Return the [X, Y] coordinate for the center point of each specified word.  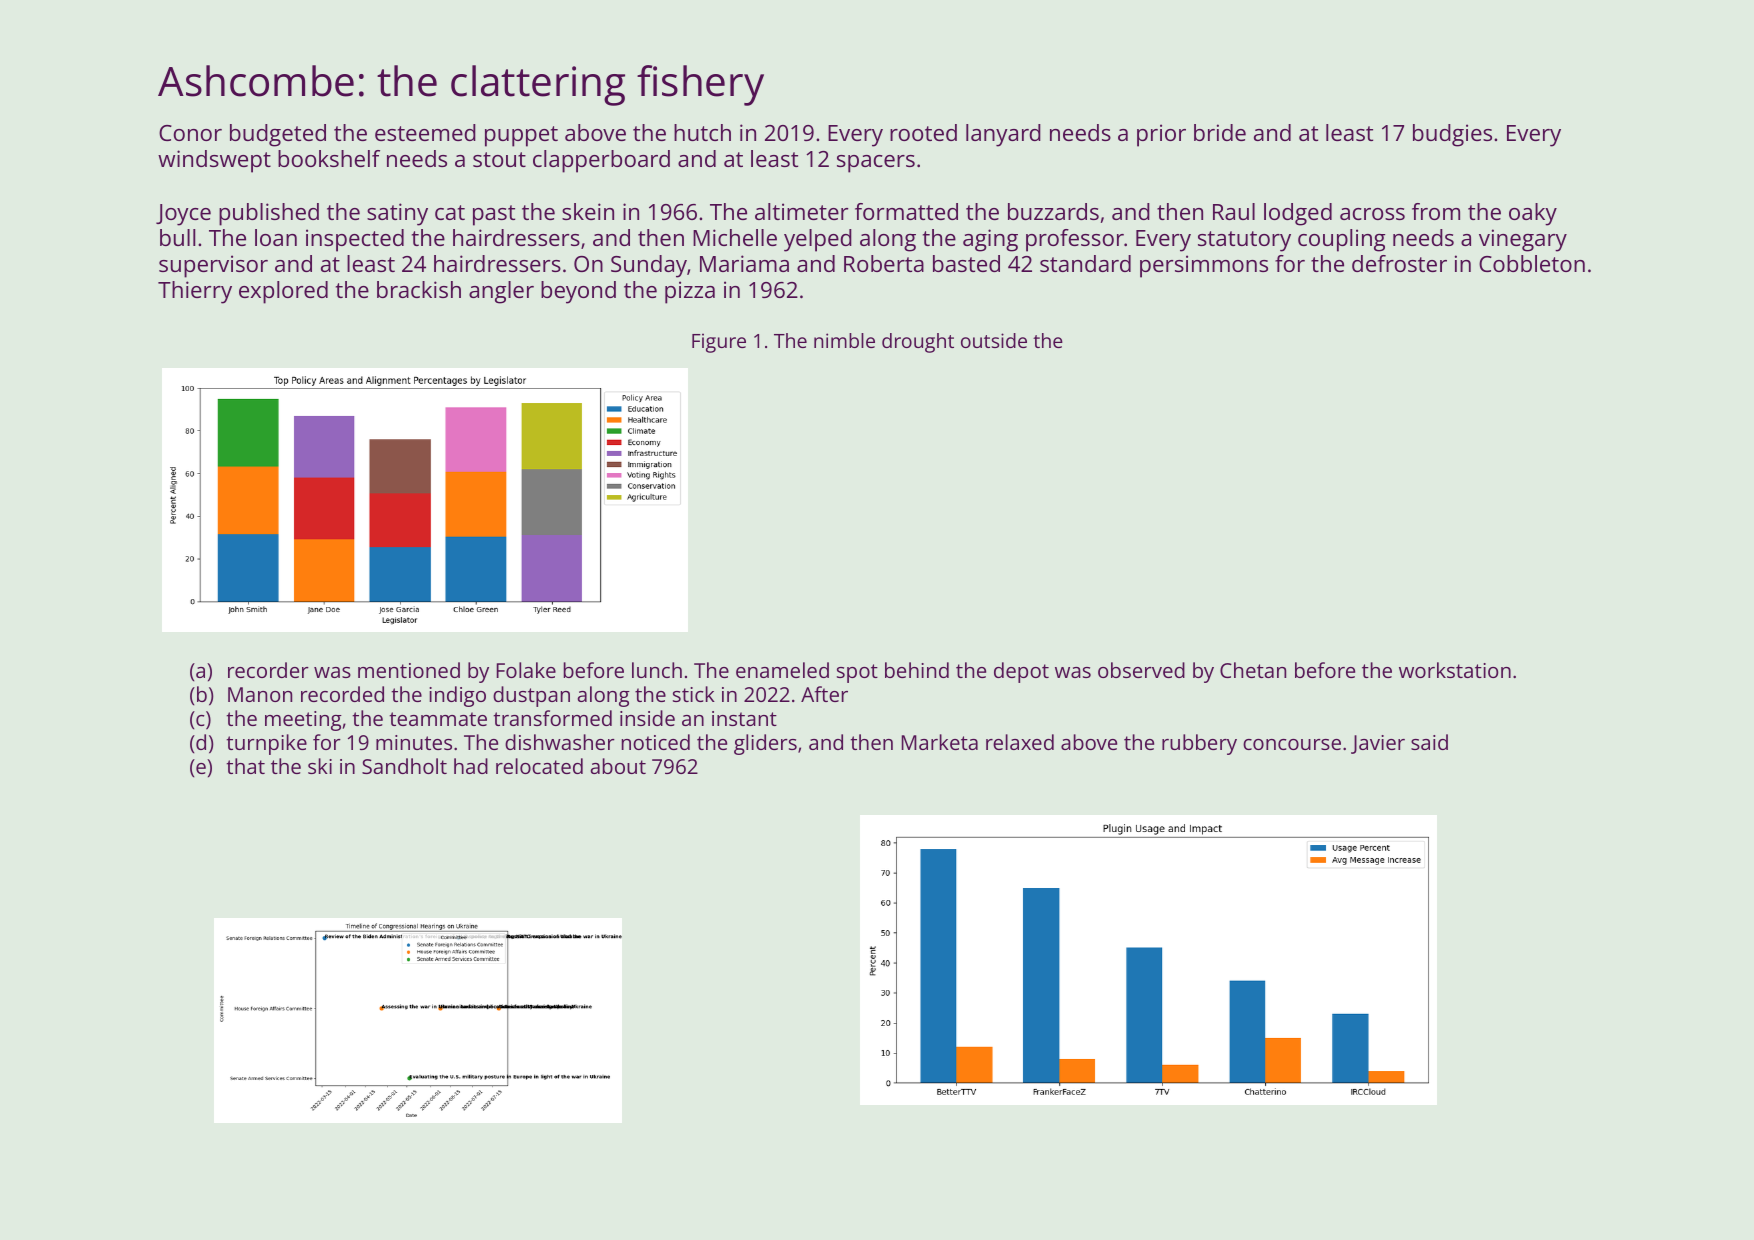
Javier [1378, 744]
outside [994, 340]
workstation [1455, 670]
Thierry [195, 292]
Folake [526, 670]
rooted [923, 132]
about [618, 766]
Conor [190, 133]
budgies [1452, 135]
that [245, 766]
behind [917, 670]
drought [918, 343]
